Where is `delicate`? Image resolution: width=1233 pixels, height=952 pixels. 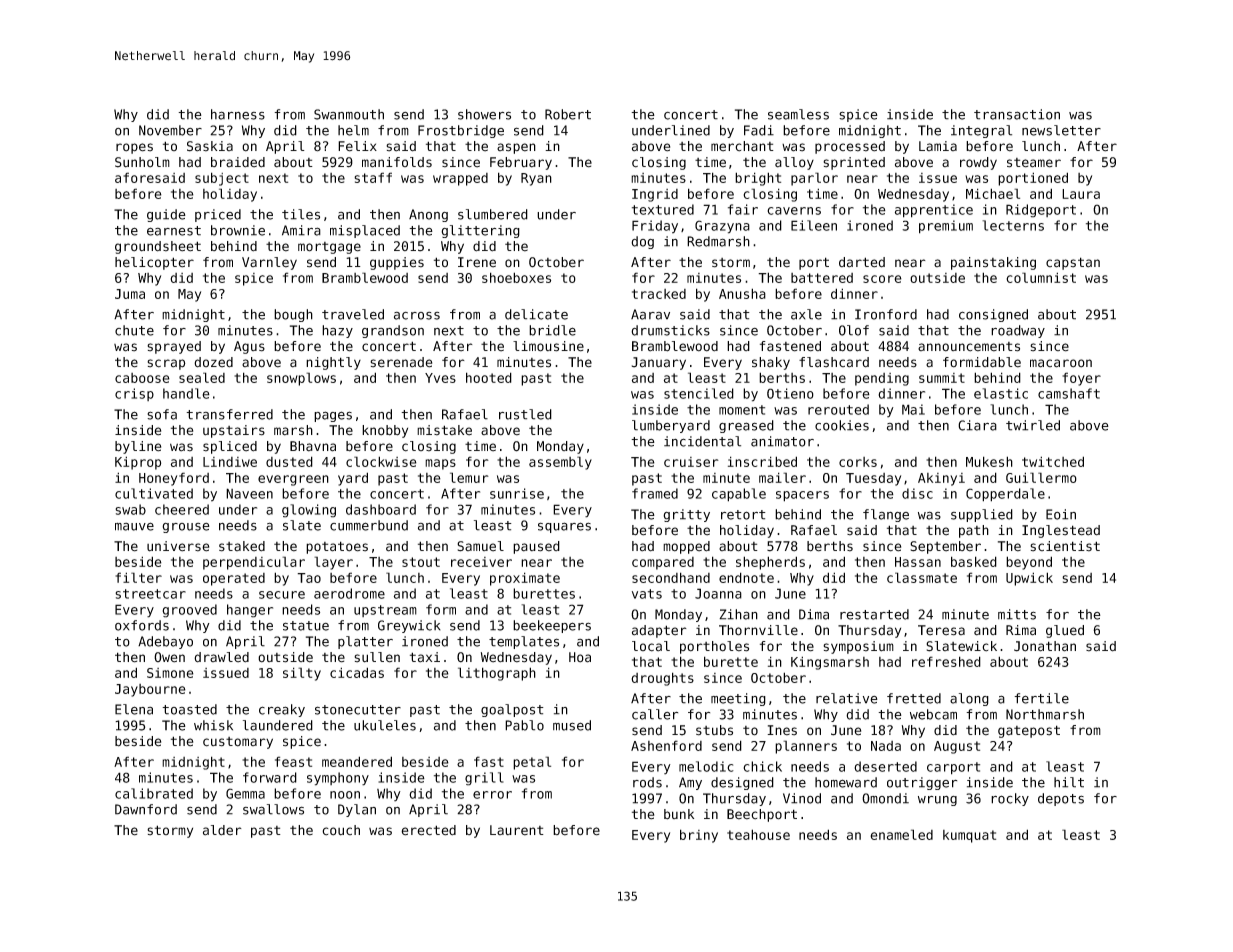
delicate is located at coordinates (536, 314).
